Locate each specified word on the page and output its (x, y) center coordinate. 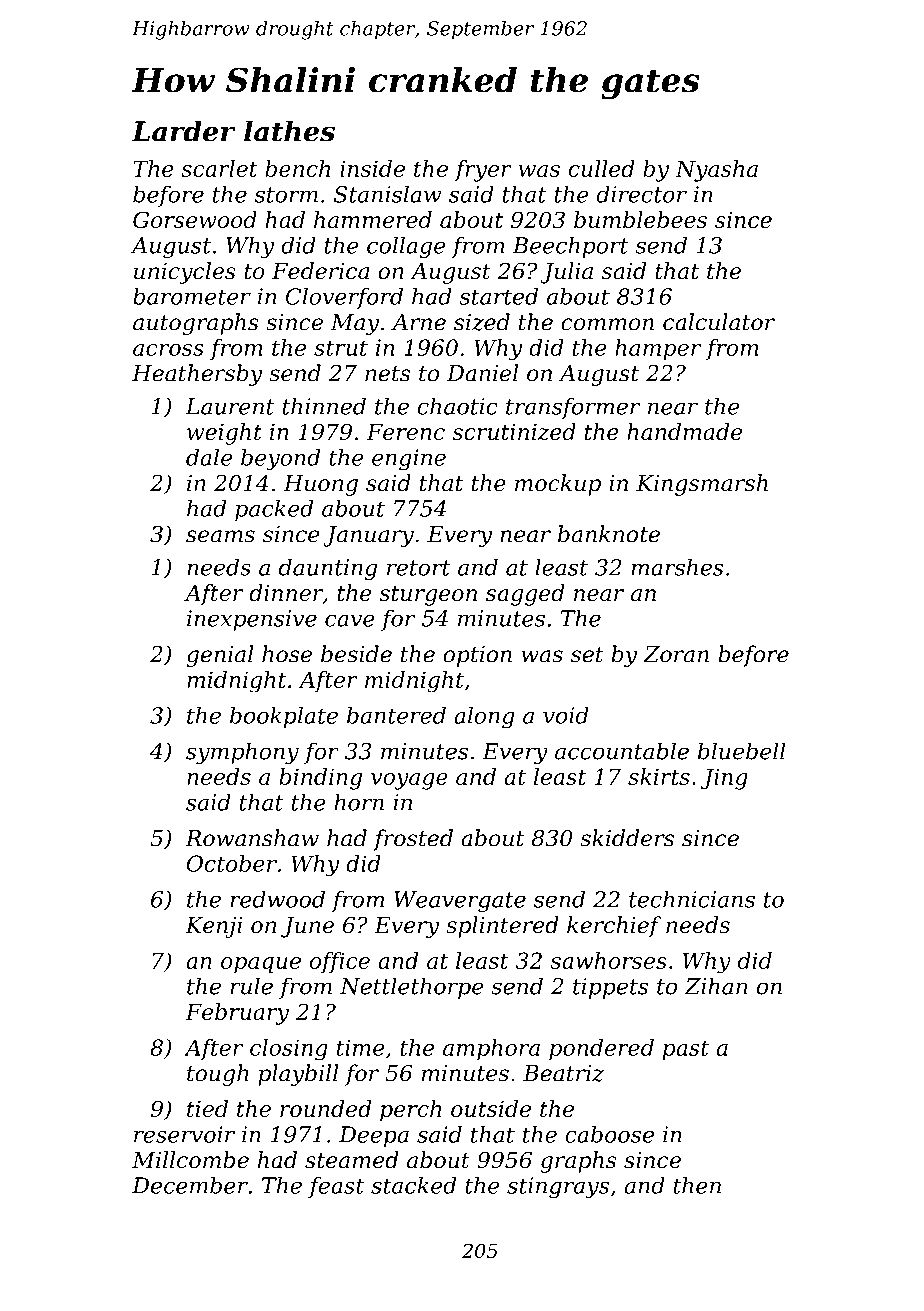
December (190, 1185)
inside (372, 168)
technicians (692, 899)
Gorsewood (195, 219)
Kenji (213, 927)
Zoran (676, 654)
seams (220, 536)
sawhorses (608, 960)
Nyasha (716, 171)
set (587, 655)
